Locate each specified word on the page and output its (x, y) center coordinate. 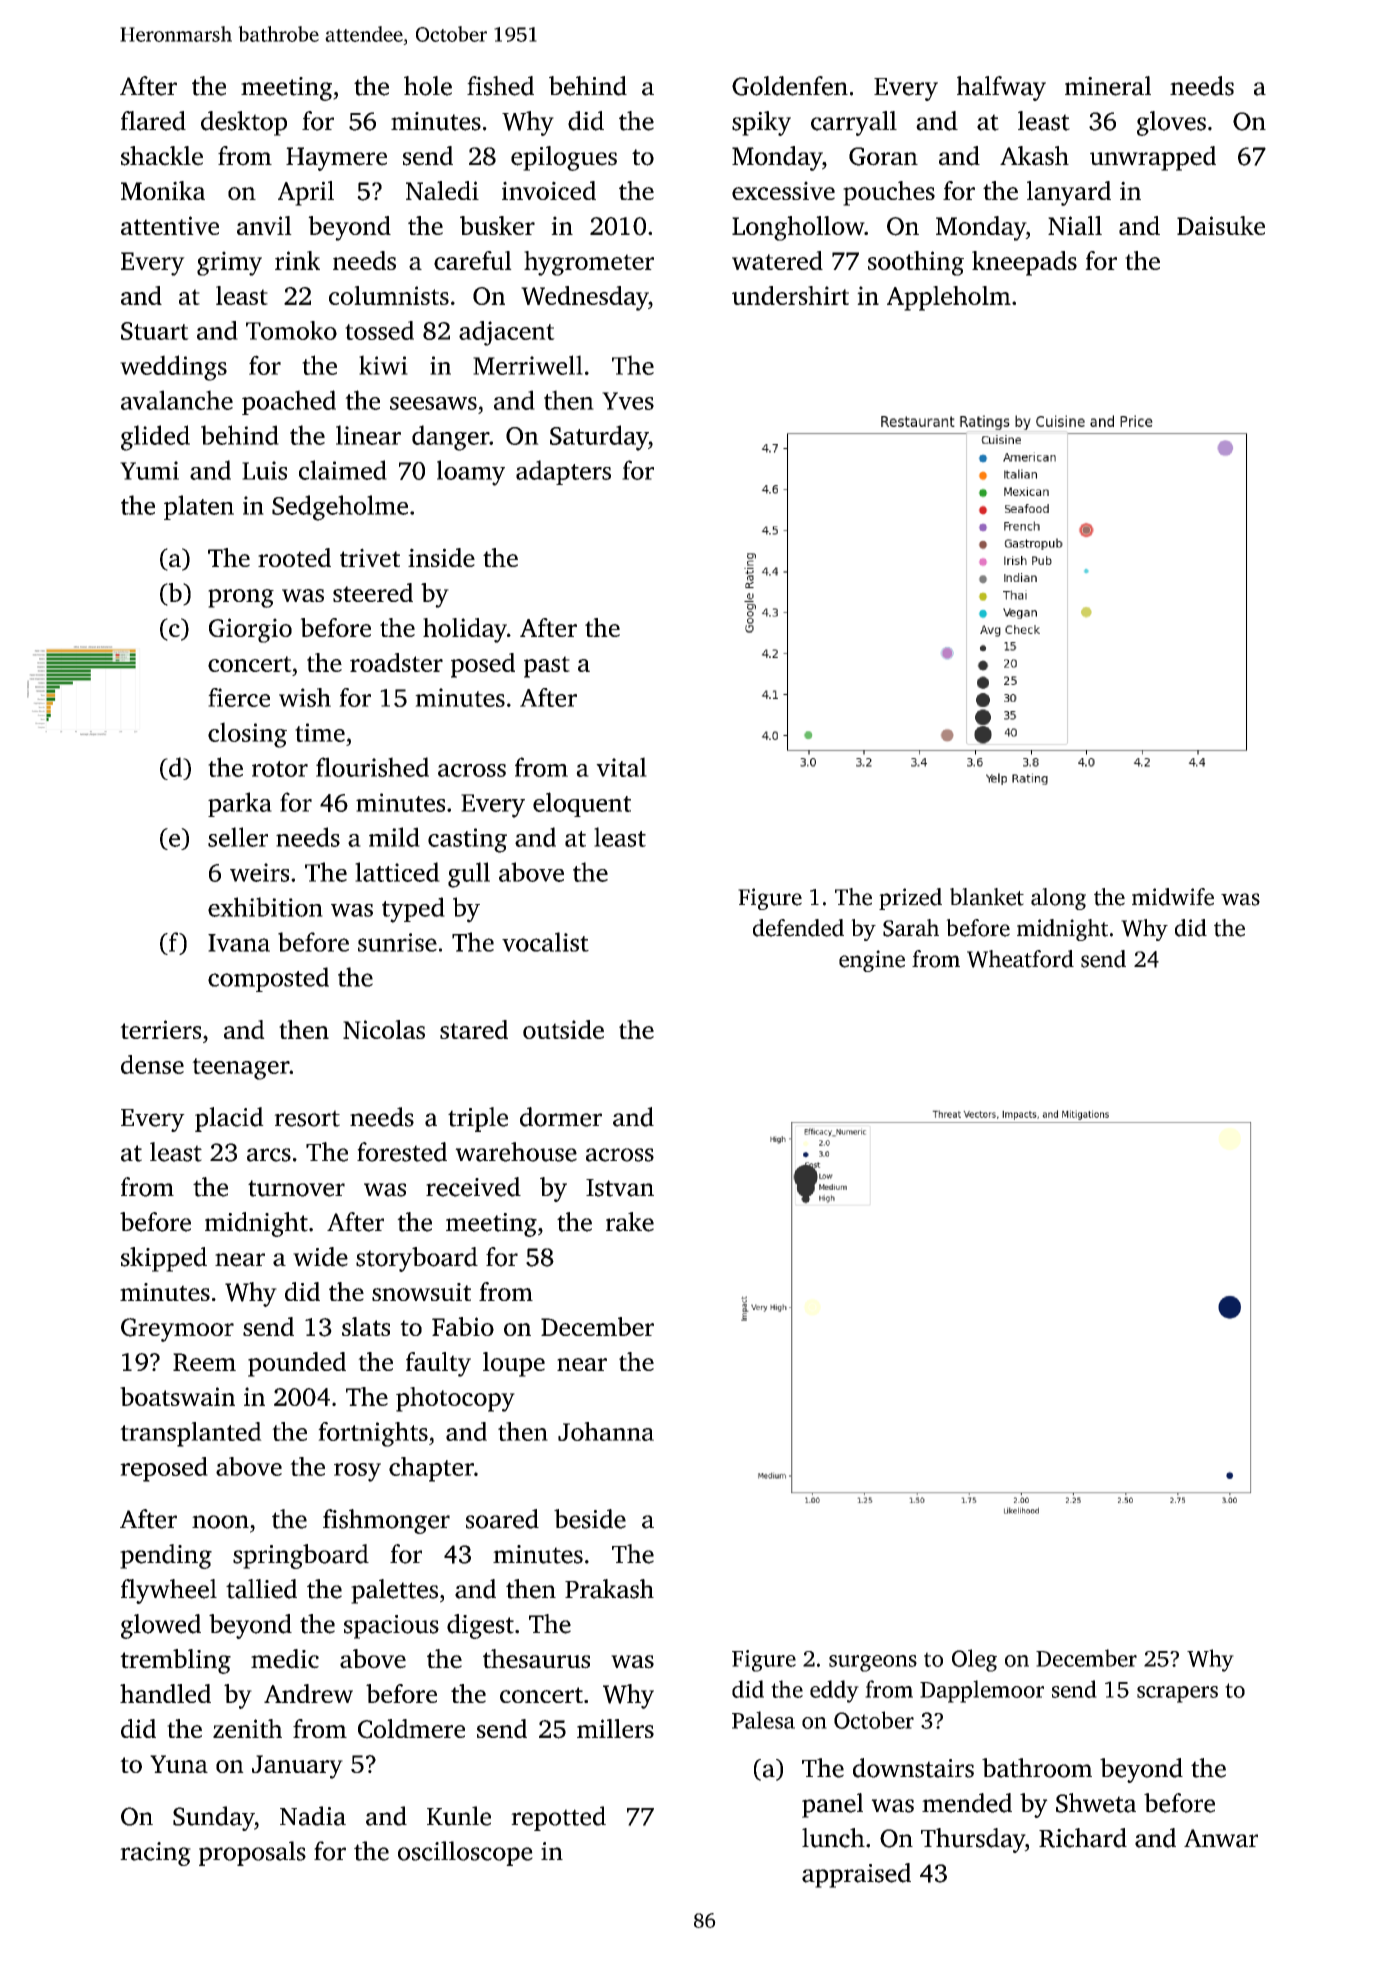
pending (166, 1556)
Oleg (974, 1660)
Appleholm (949, 298)
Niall (1075, 225)
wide (320, 1257)
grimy (229, 263)
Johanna (606, 1431)
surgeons (873, 1663)
